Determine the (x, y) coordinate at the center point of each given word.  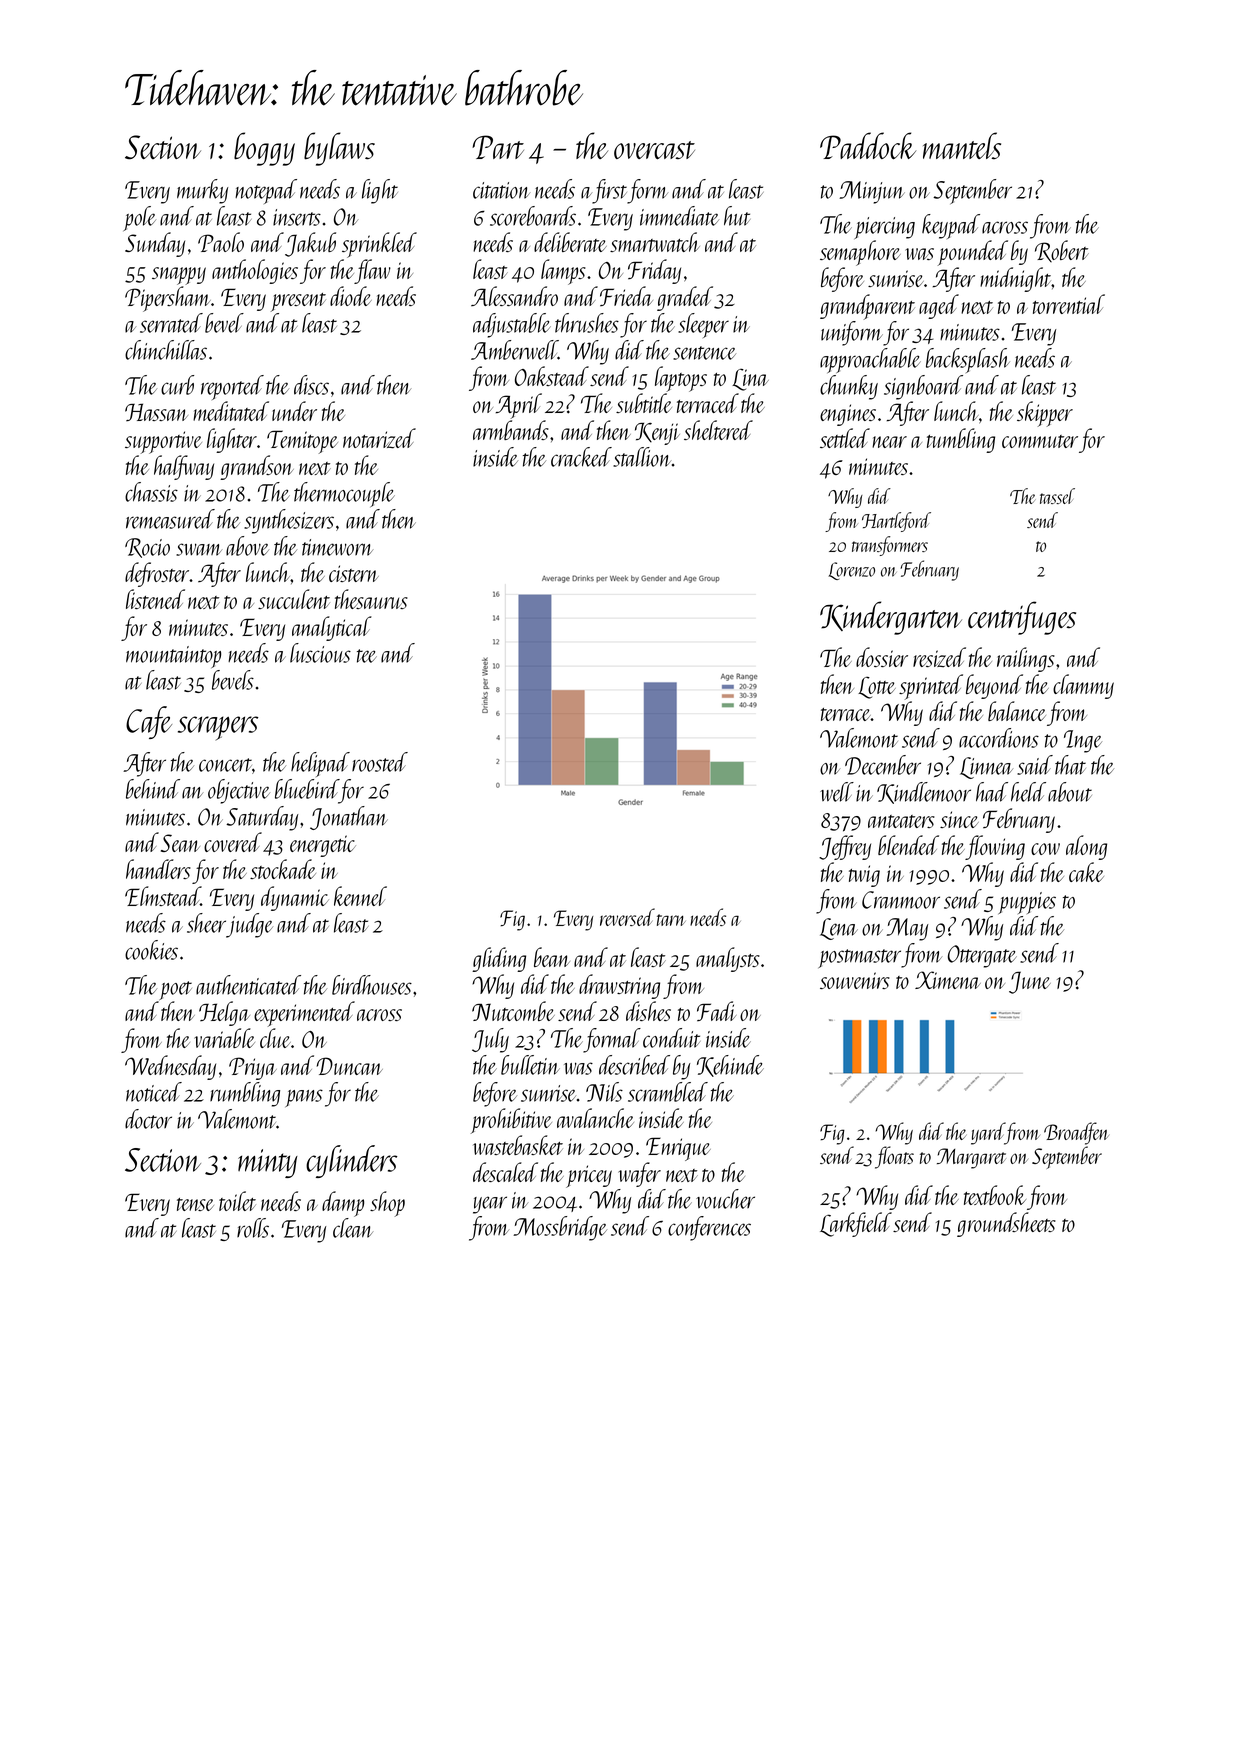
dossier (882, 657)
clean (353, 1228)
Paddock (868, 146)
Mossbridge (560, 1228)
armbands (511, 430)
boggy (264, 149)
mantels (962, 145)
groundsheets (1006, 1224)
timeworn (337, 547)
